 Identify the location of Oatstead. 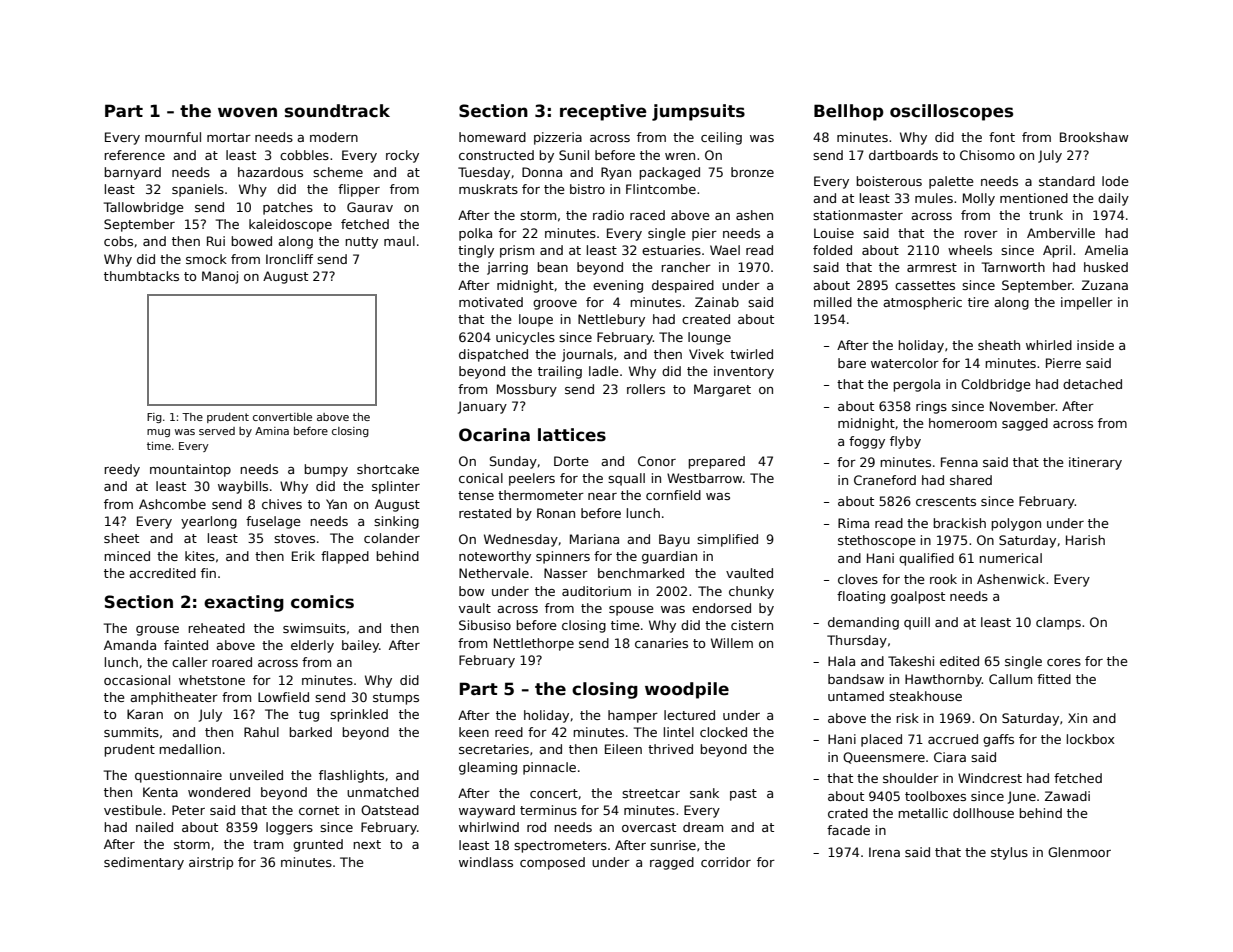
(390, 810).
